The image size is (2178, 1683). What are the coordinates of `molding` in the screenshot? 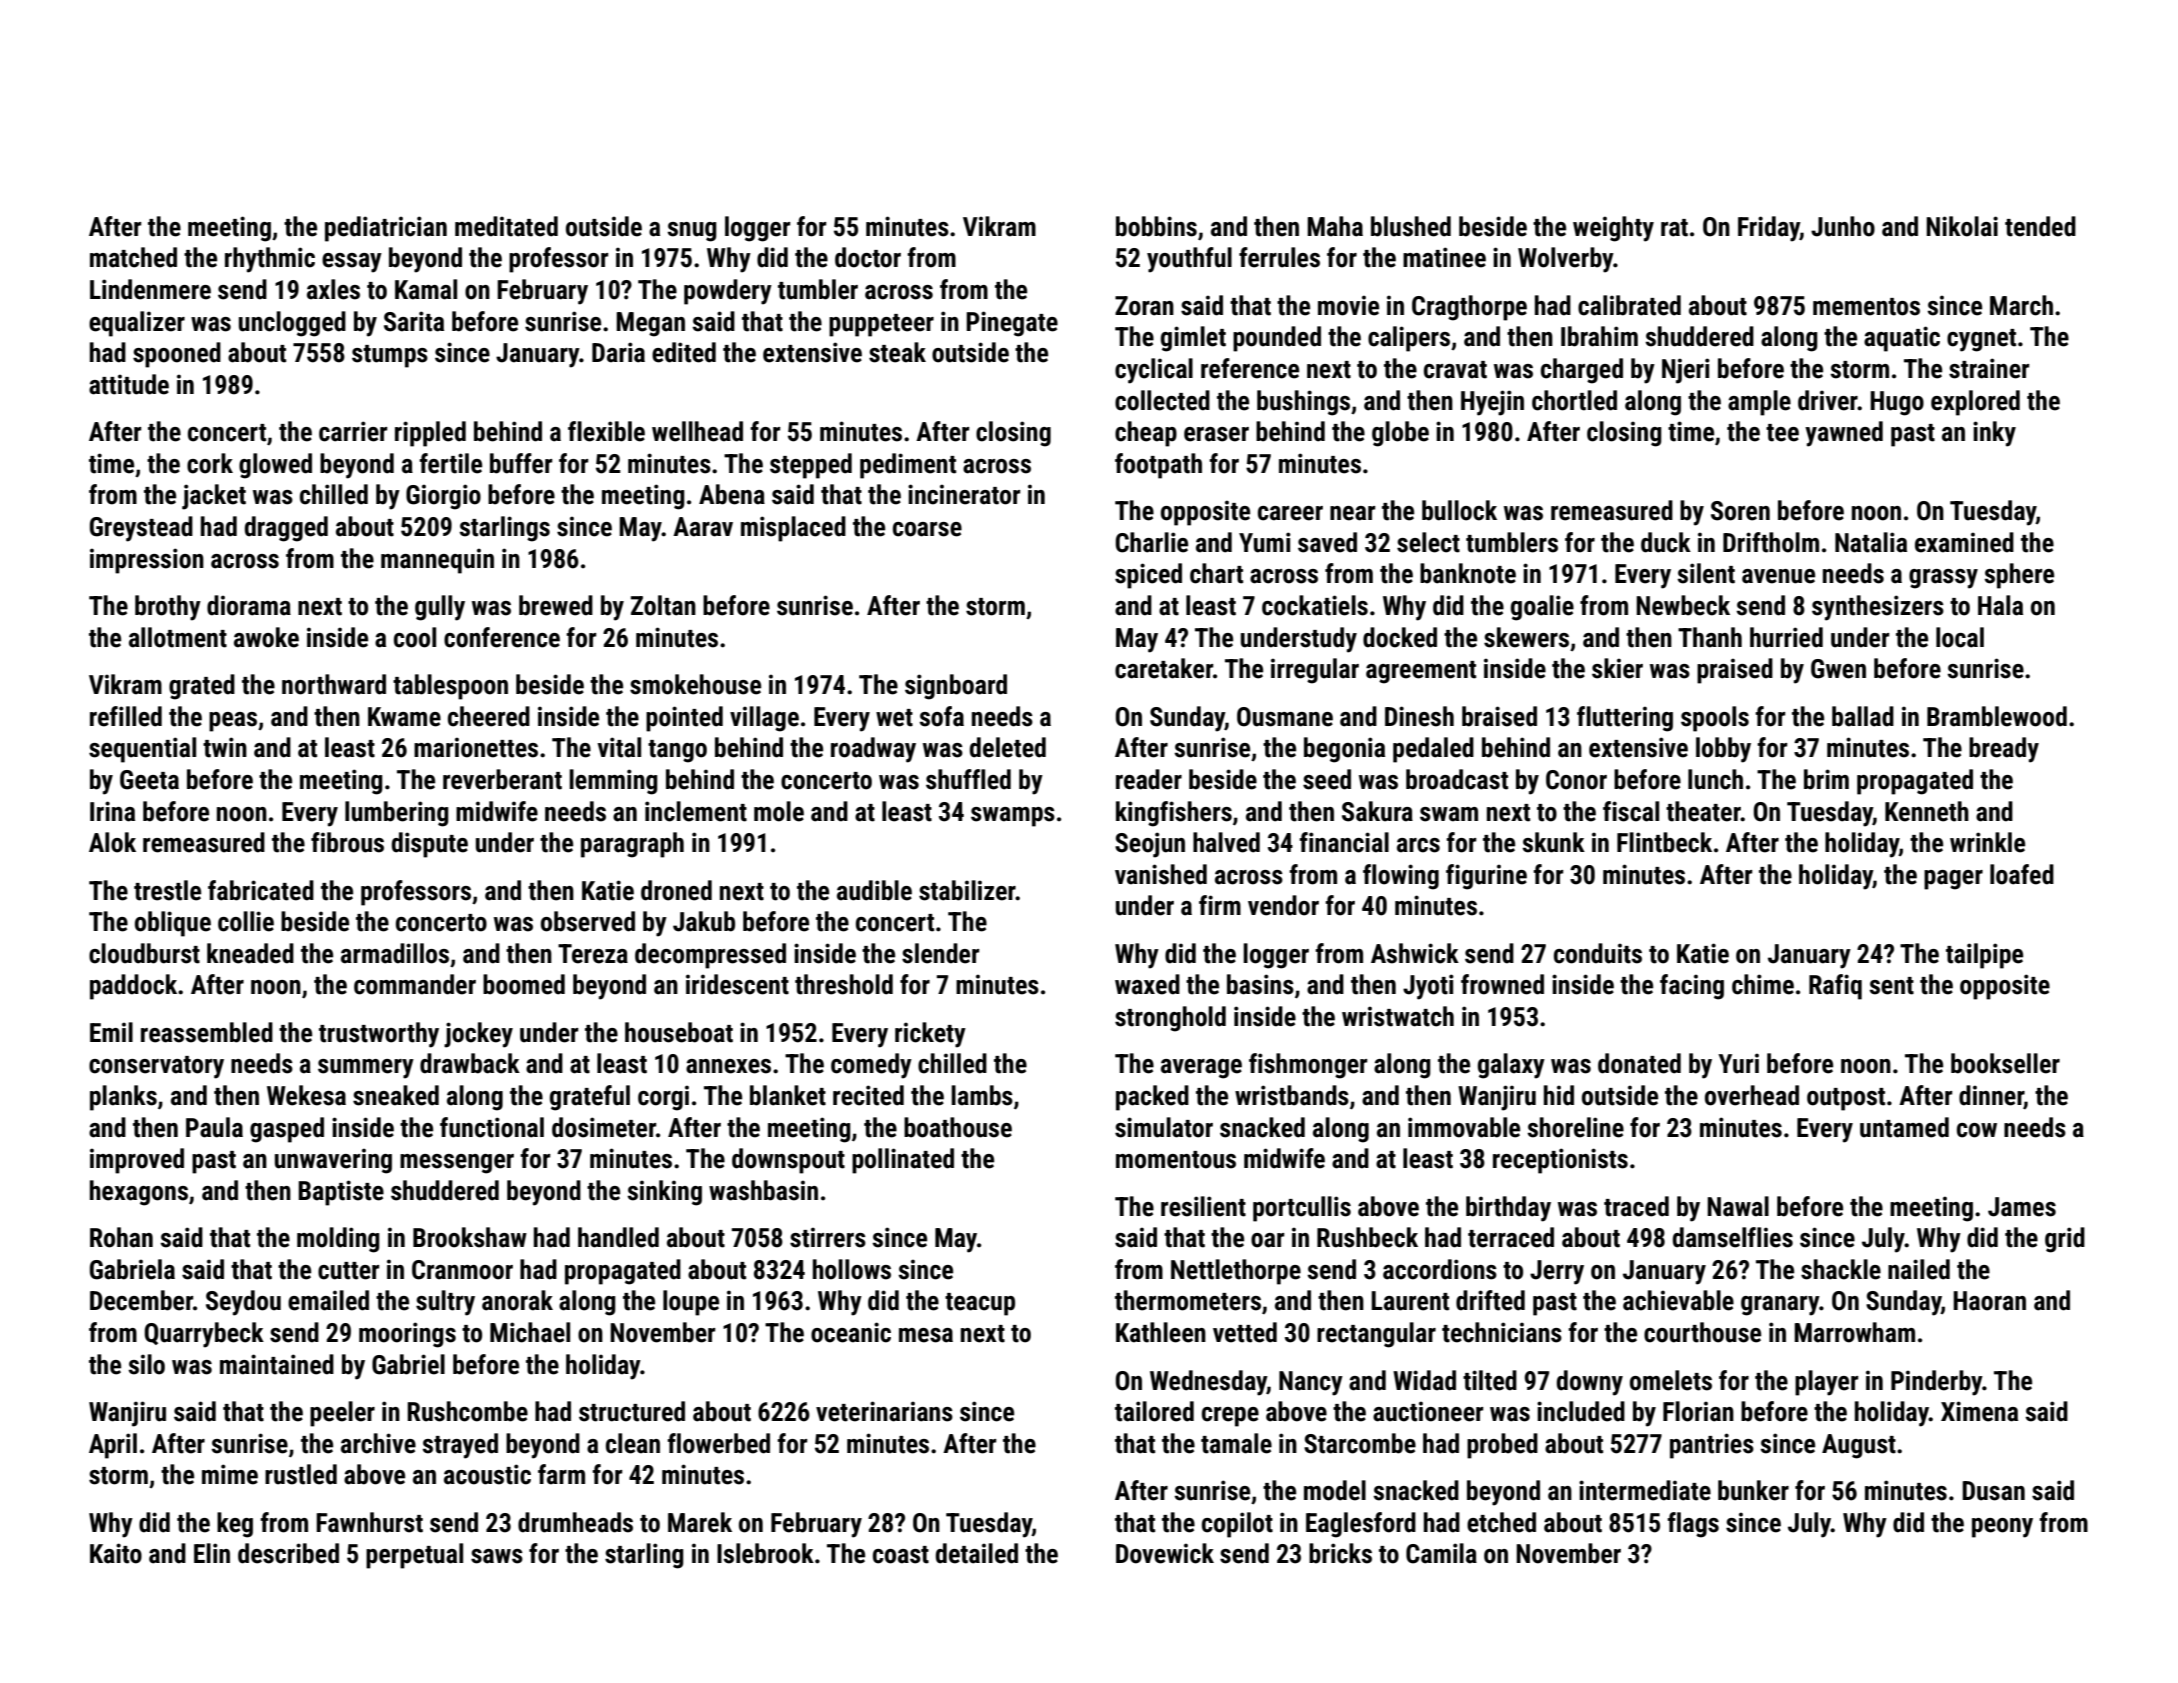 It's located at (338, 1240).
